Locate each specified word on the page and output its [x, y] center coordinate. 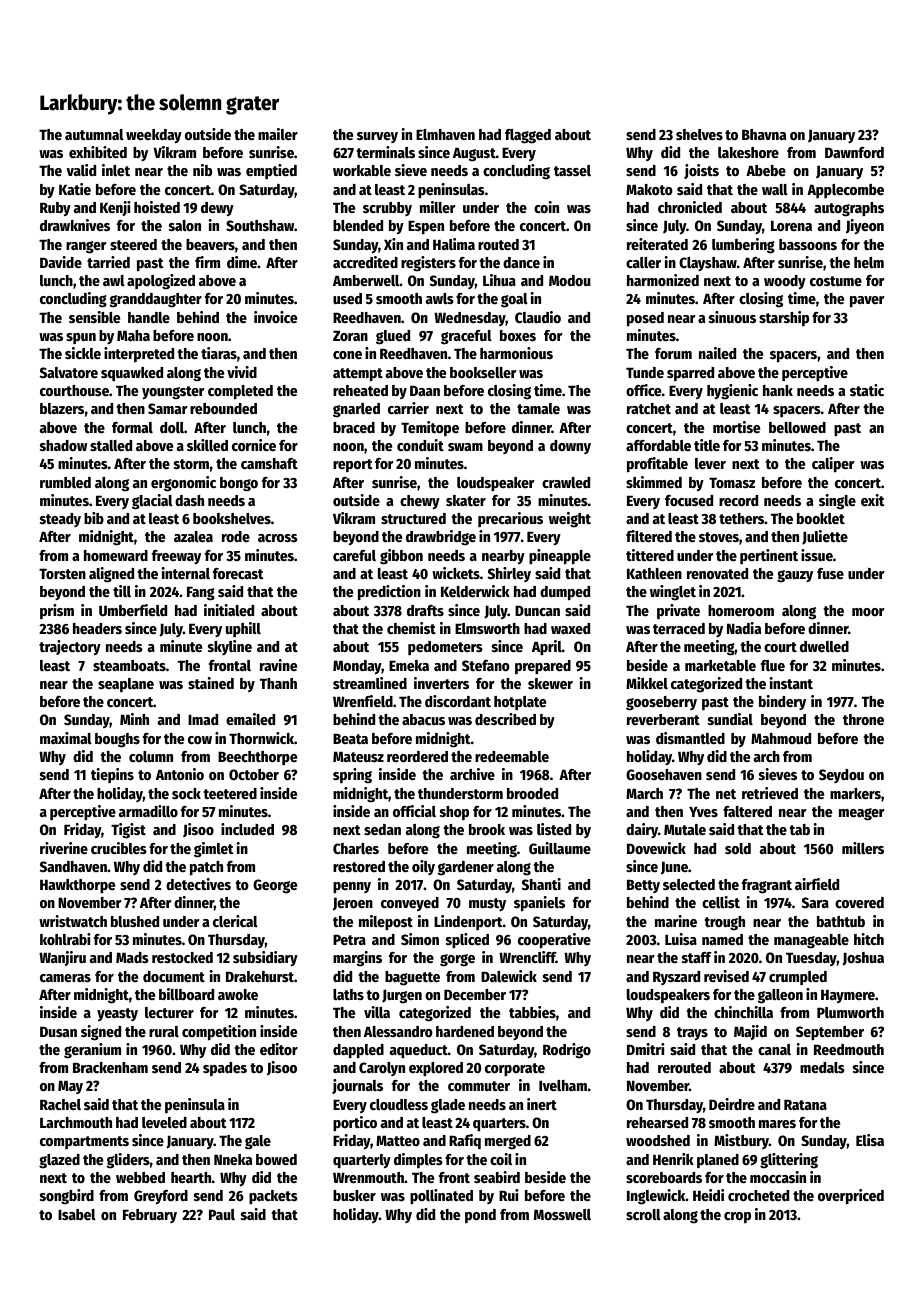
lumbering [743, 246]
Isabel [77, 1214]
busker [354, 1195]
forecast [238, 573]
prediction [389, 593]
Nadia [744, 628]
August [474, 154]
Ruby [55, 209]
